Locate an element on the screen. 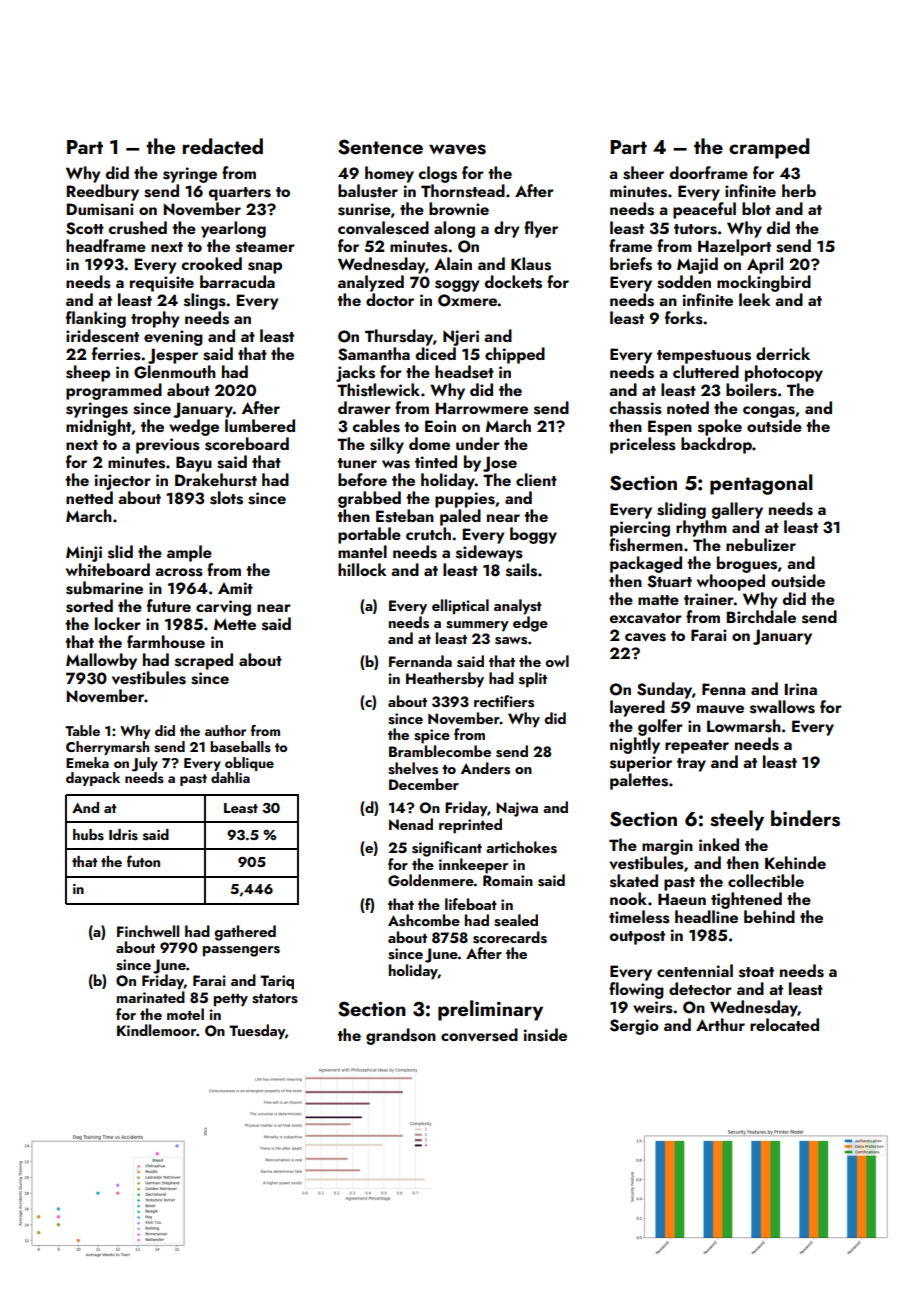 The width and height of the screenshot is (908, 1316). sheep is located at coordinates (88, 373).
